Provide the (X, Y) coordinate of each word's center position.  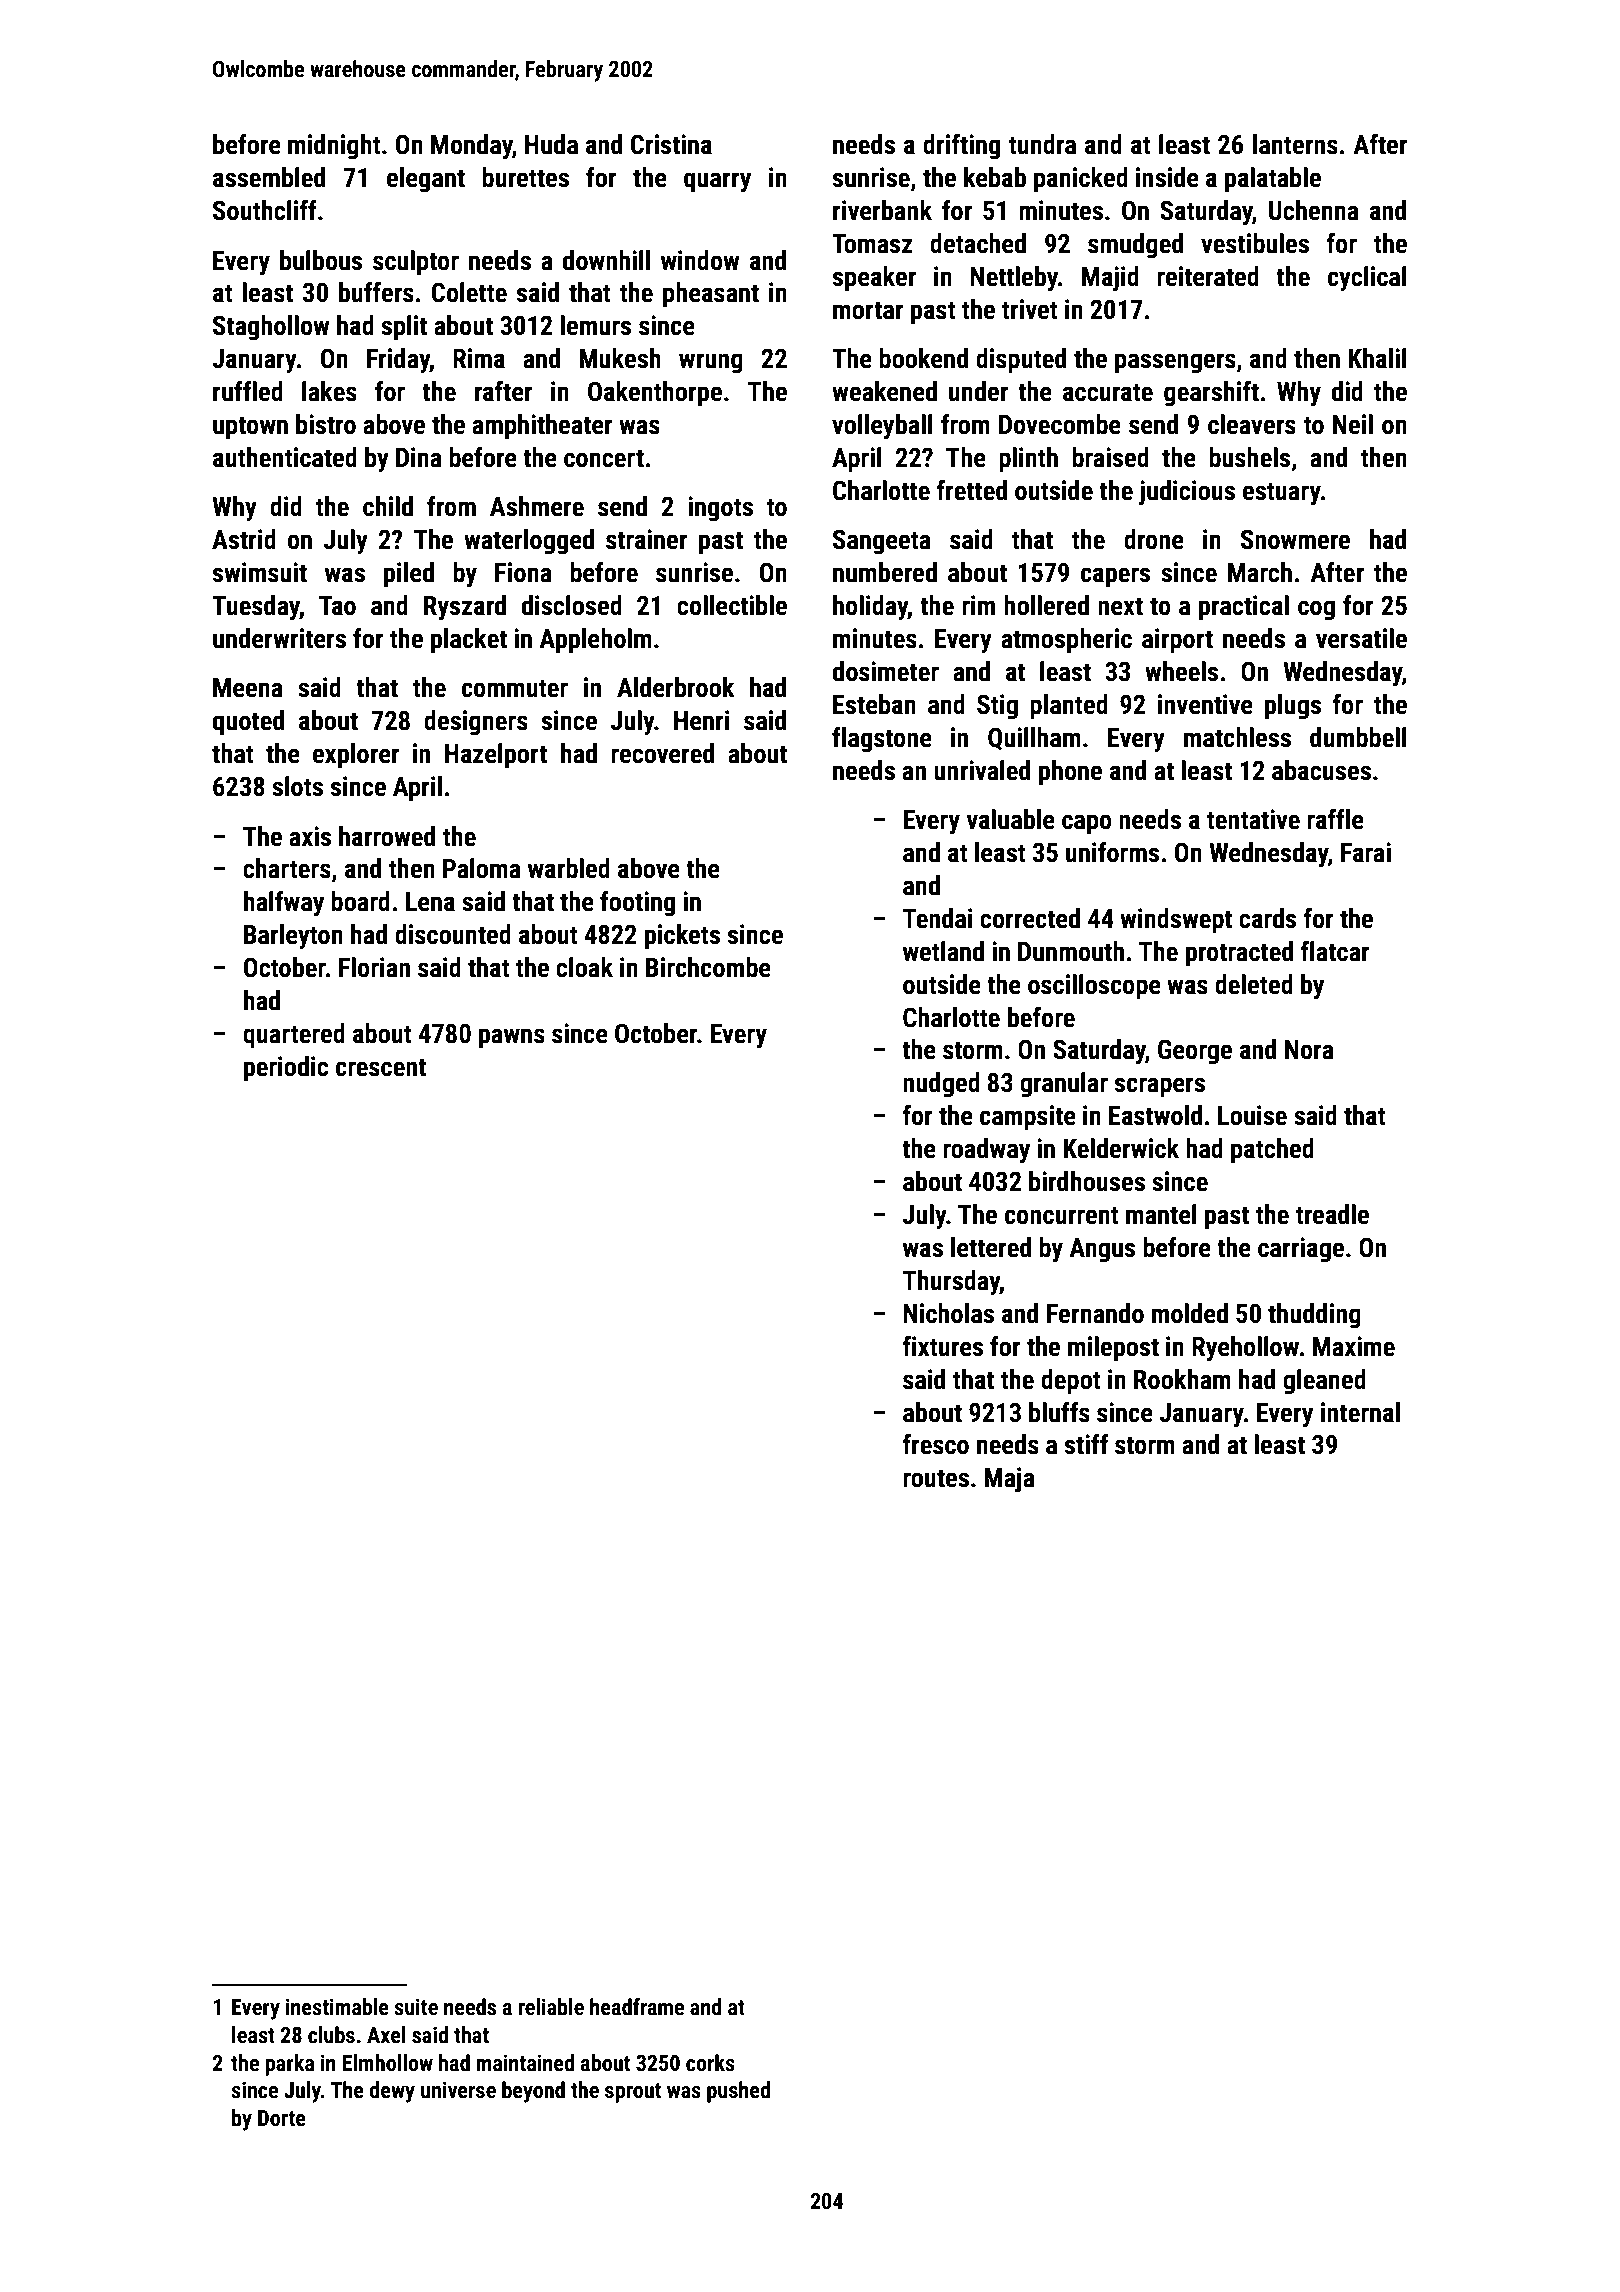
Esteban (874, 704)
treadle (1332, 1214)
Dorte (282, 2118)
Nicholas (949, 1313)
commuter (515, 688)
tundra (1042, 144)
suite (416, 2007)
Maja (1010, 1480)
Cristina (671, 144)
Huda (551, 144)
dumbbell (1358, 737)
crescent (381, 1067)
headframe (637, 2007)
